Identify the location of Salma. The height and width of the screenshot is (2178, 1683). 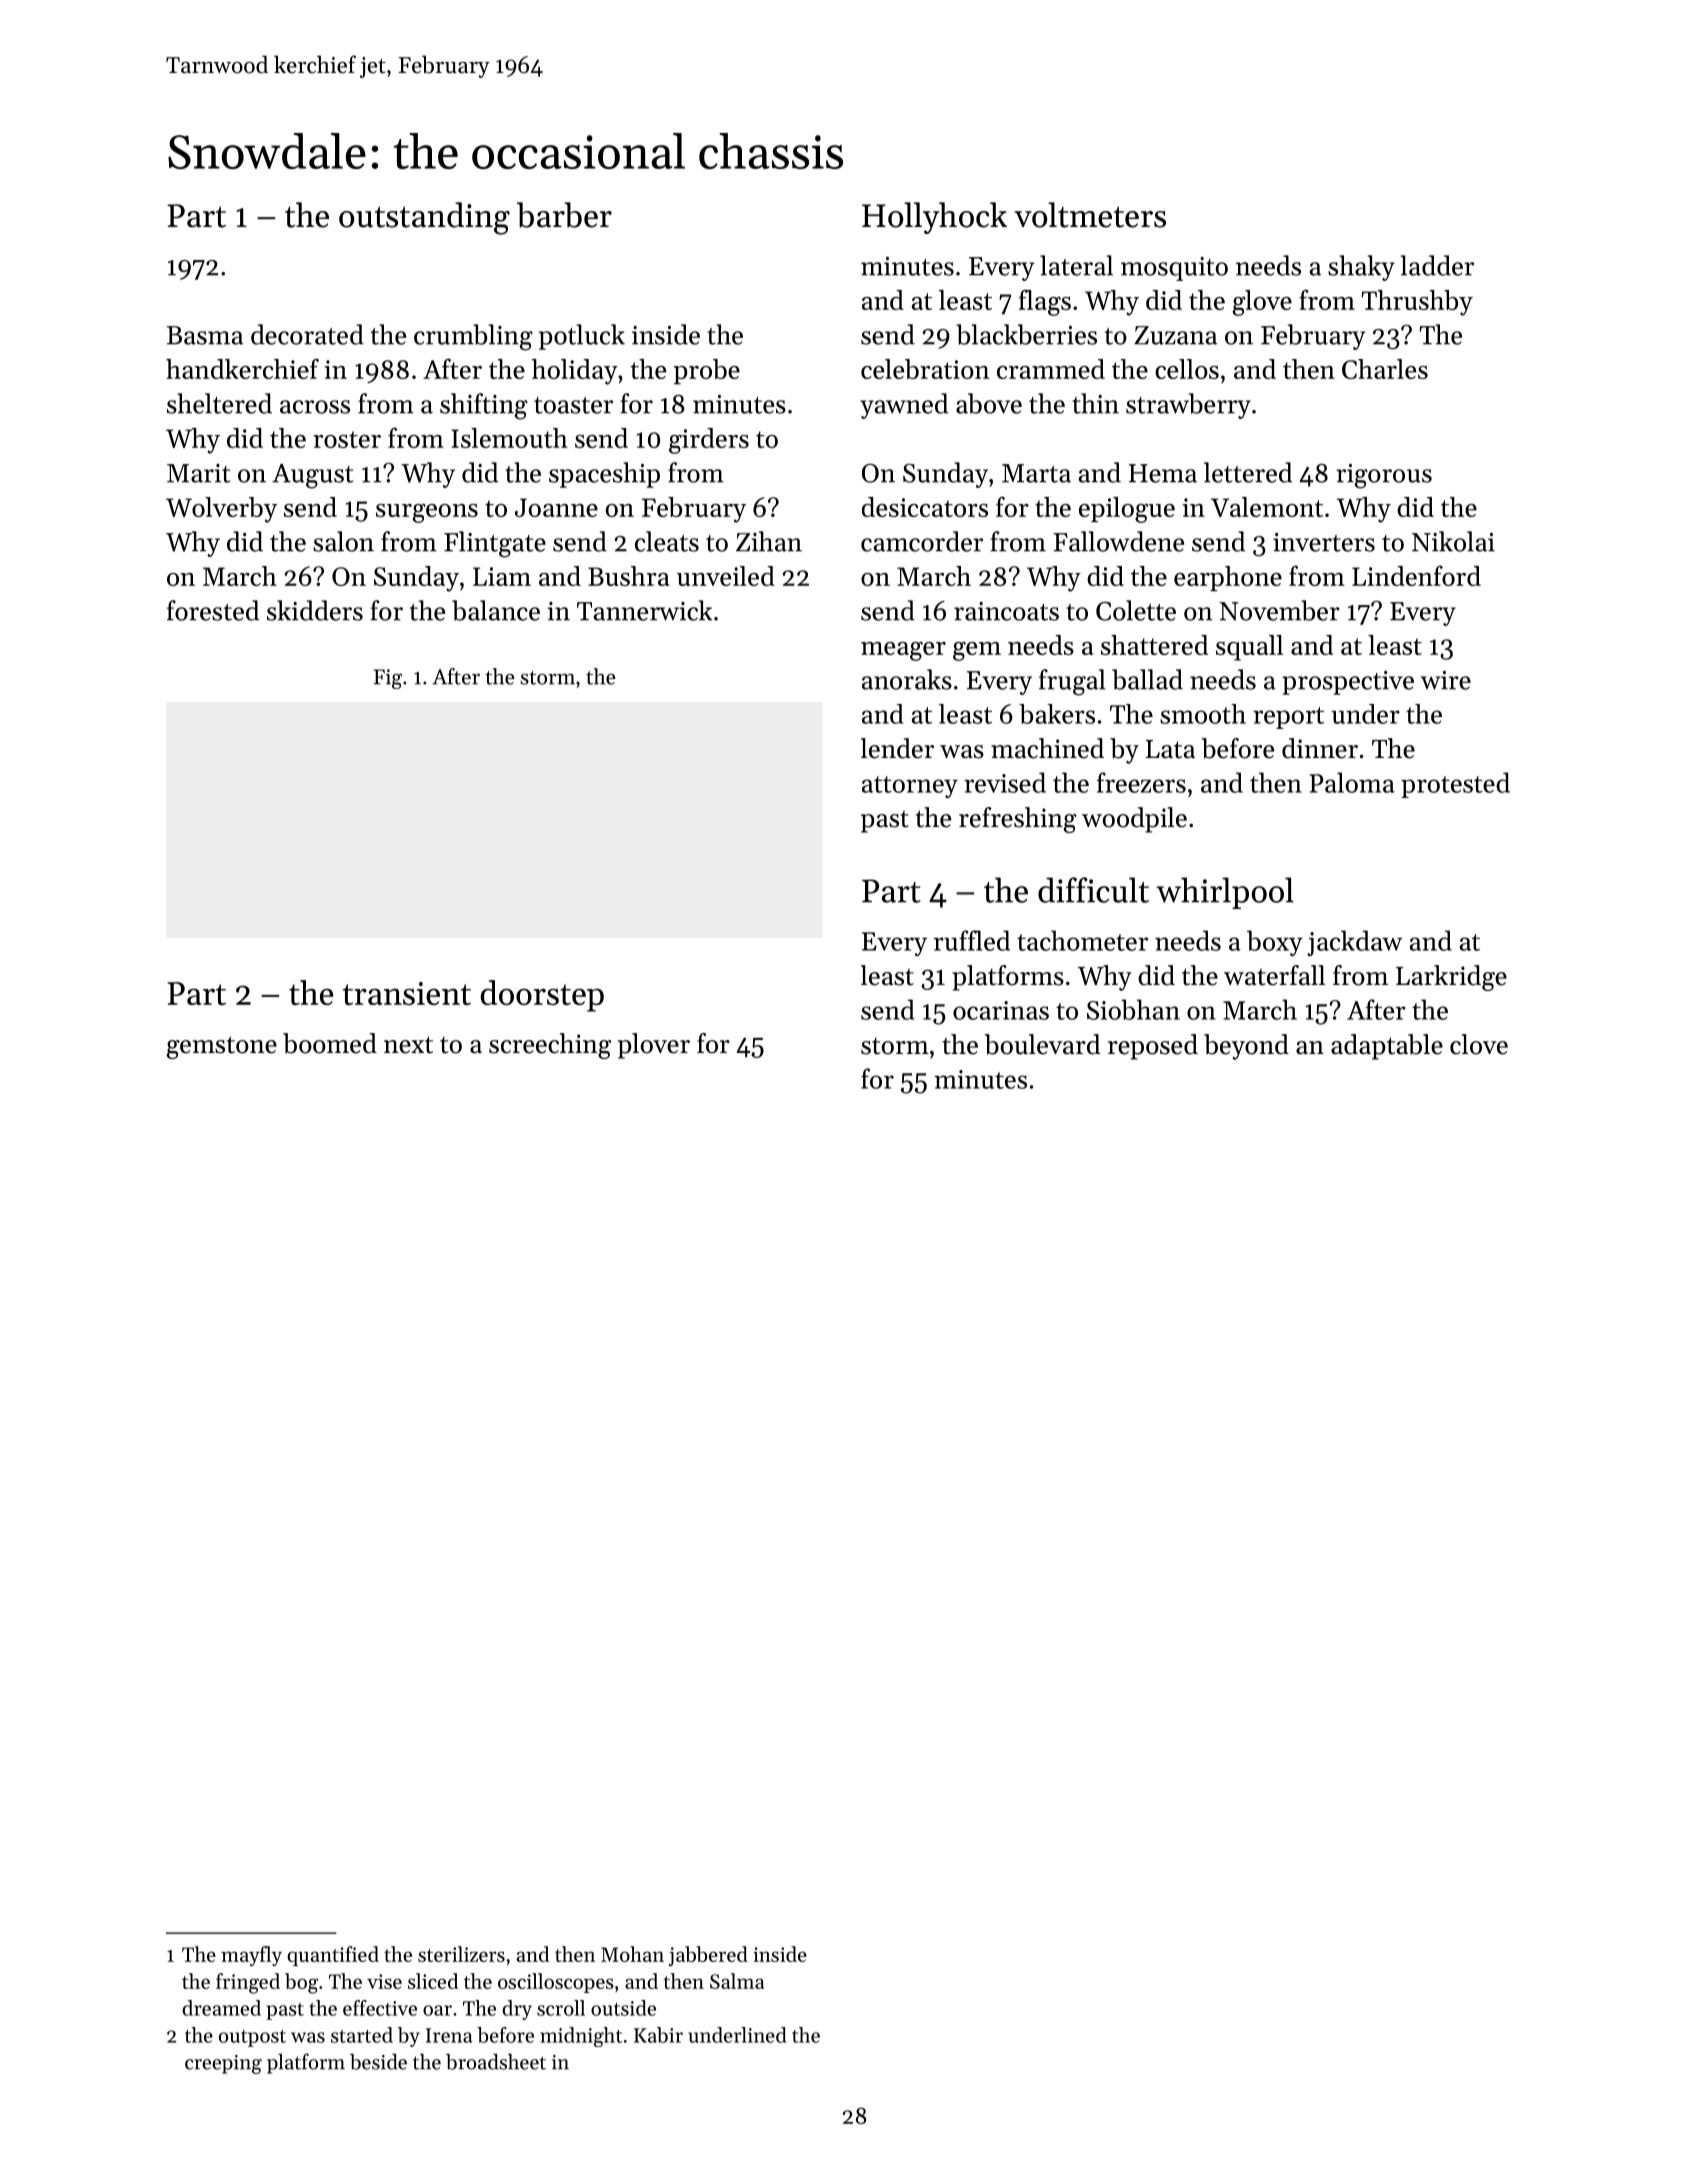
(737, 1981).
